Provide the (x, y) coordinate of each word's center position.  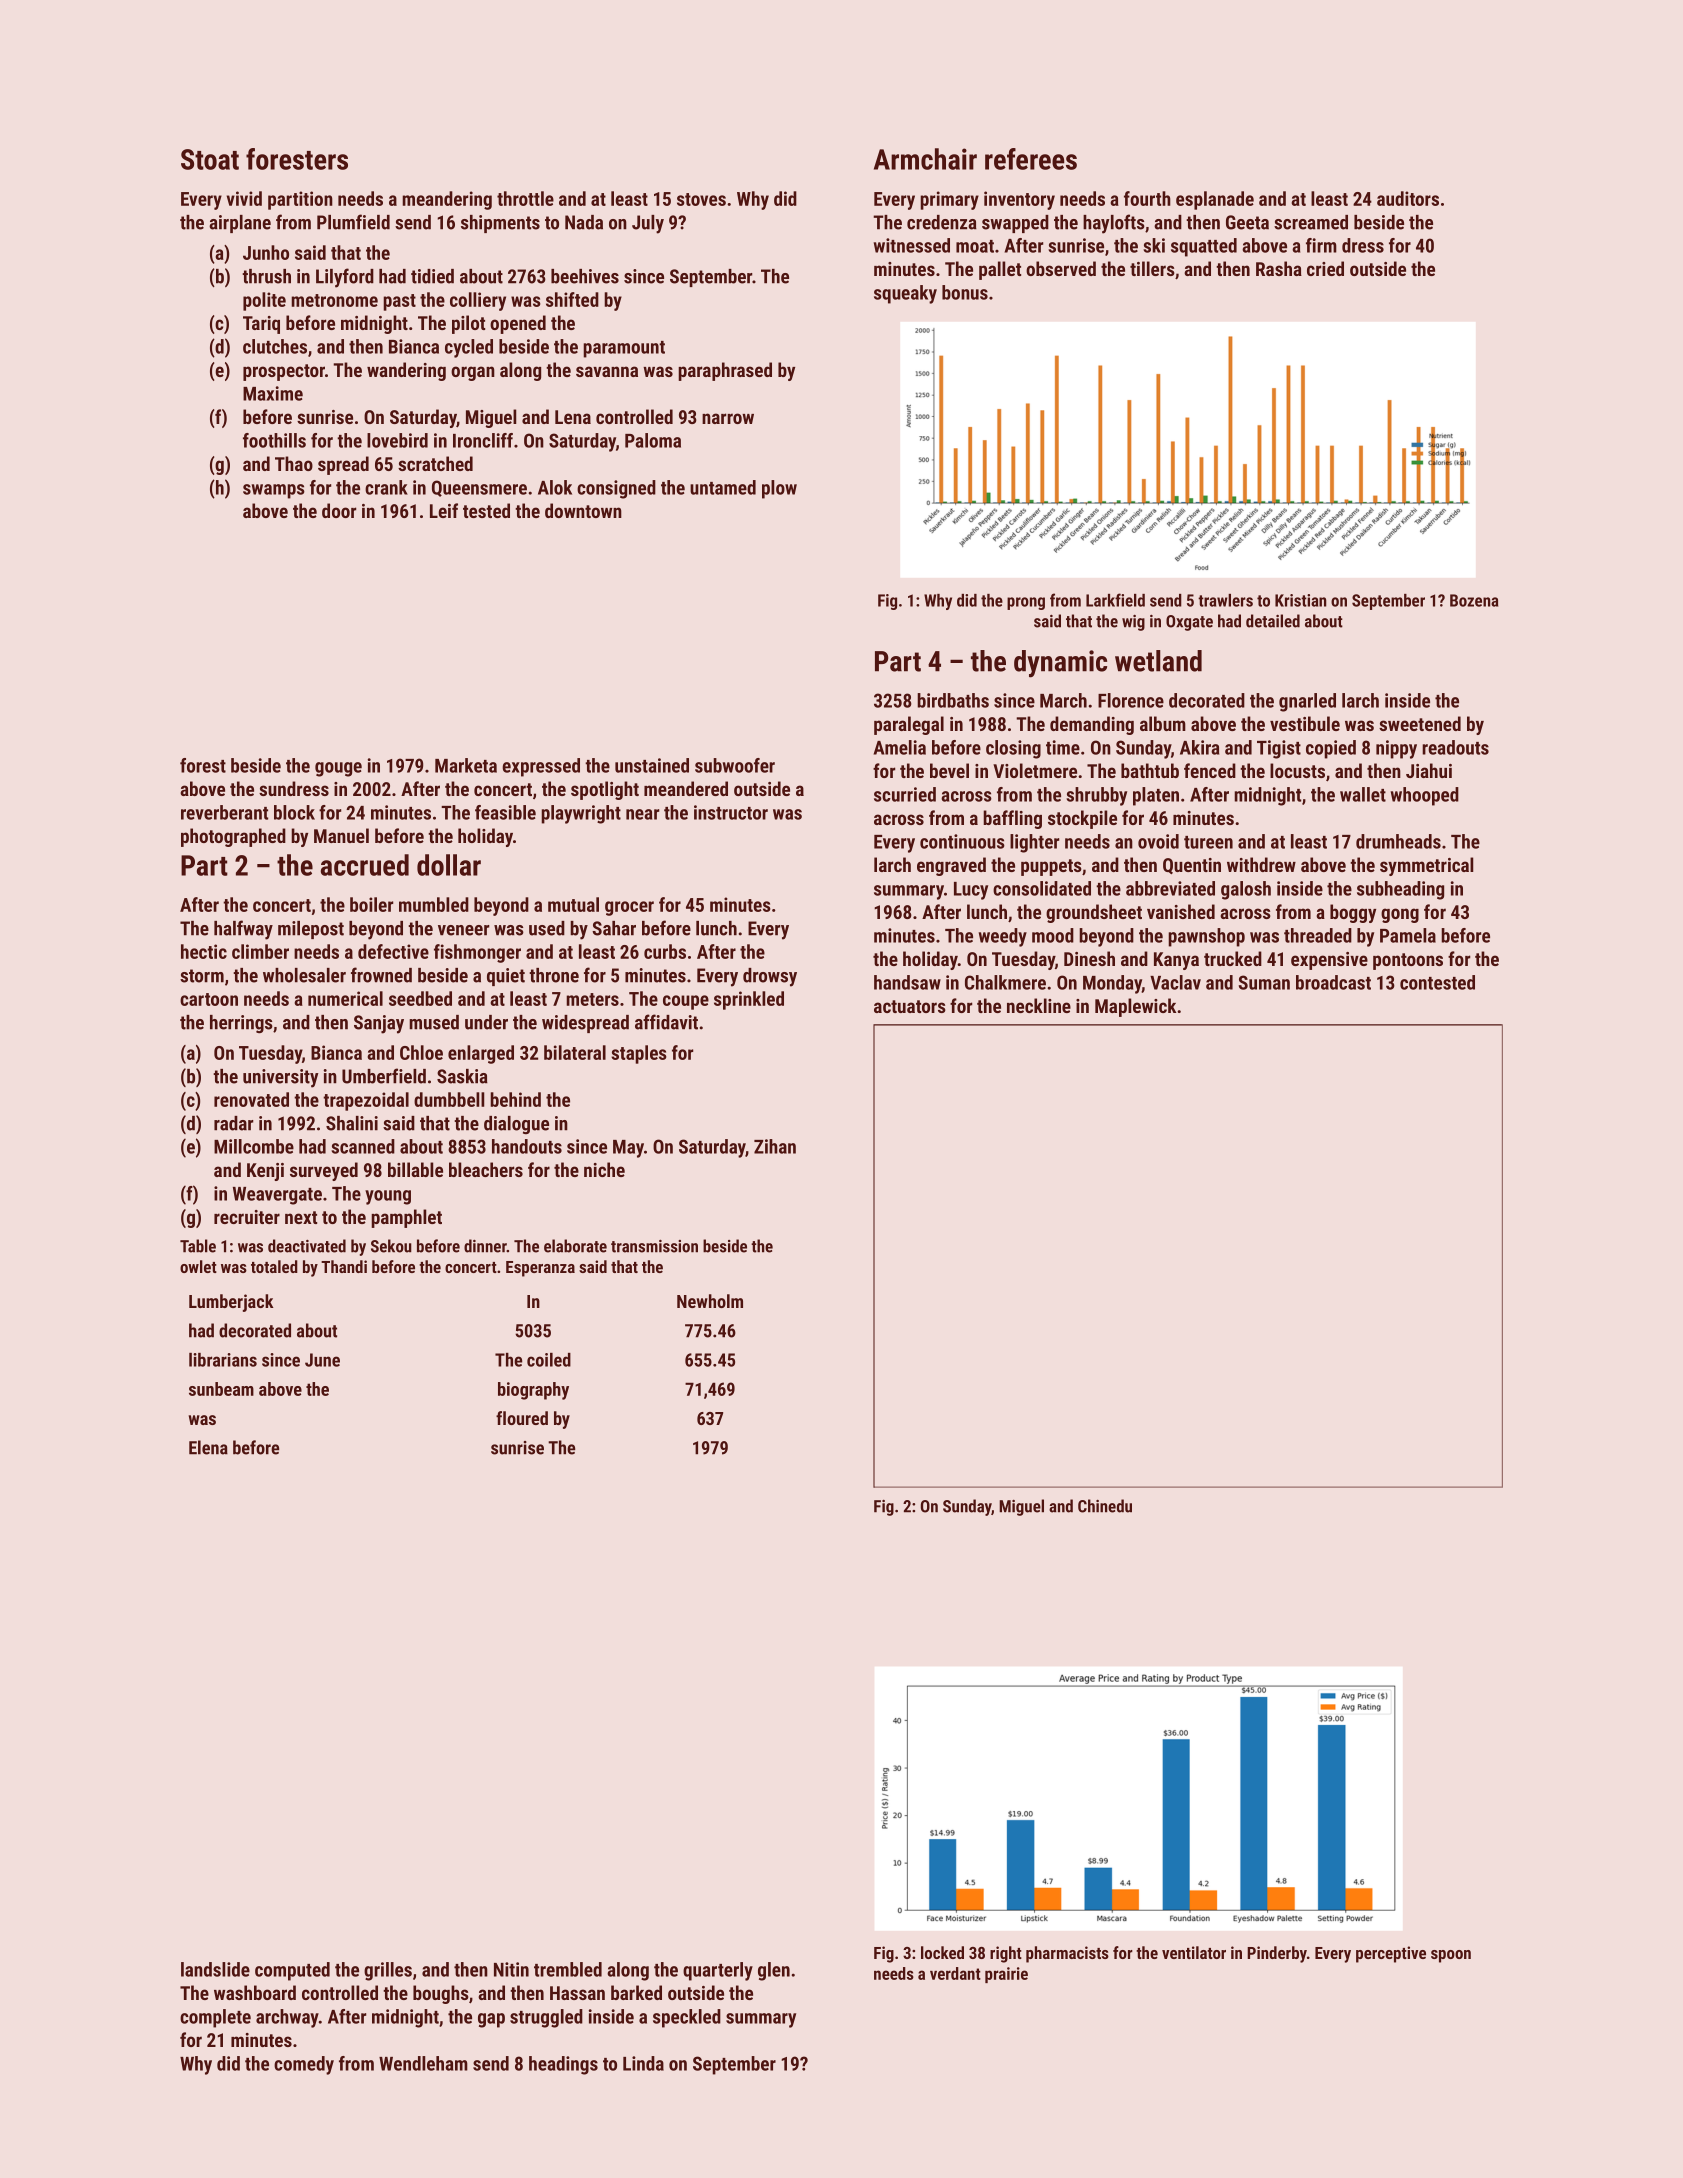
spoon (1451, 1956)
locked (942, 1952)
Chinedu (1105, 1506)
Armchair (925, 159)
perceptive (1391, 1954)
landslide (215, 1969)
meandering (447, 200)
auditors (1408, 198)
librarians (223, 1360)
